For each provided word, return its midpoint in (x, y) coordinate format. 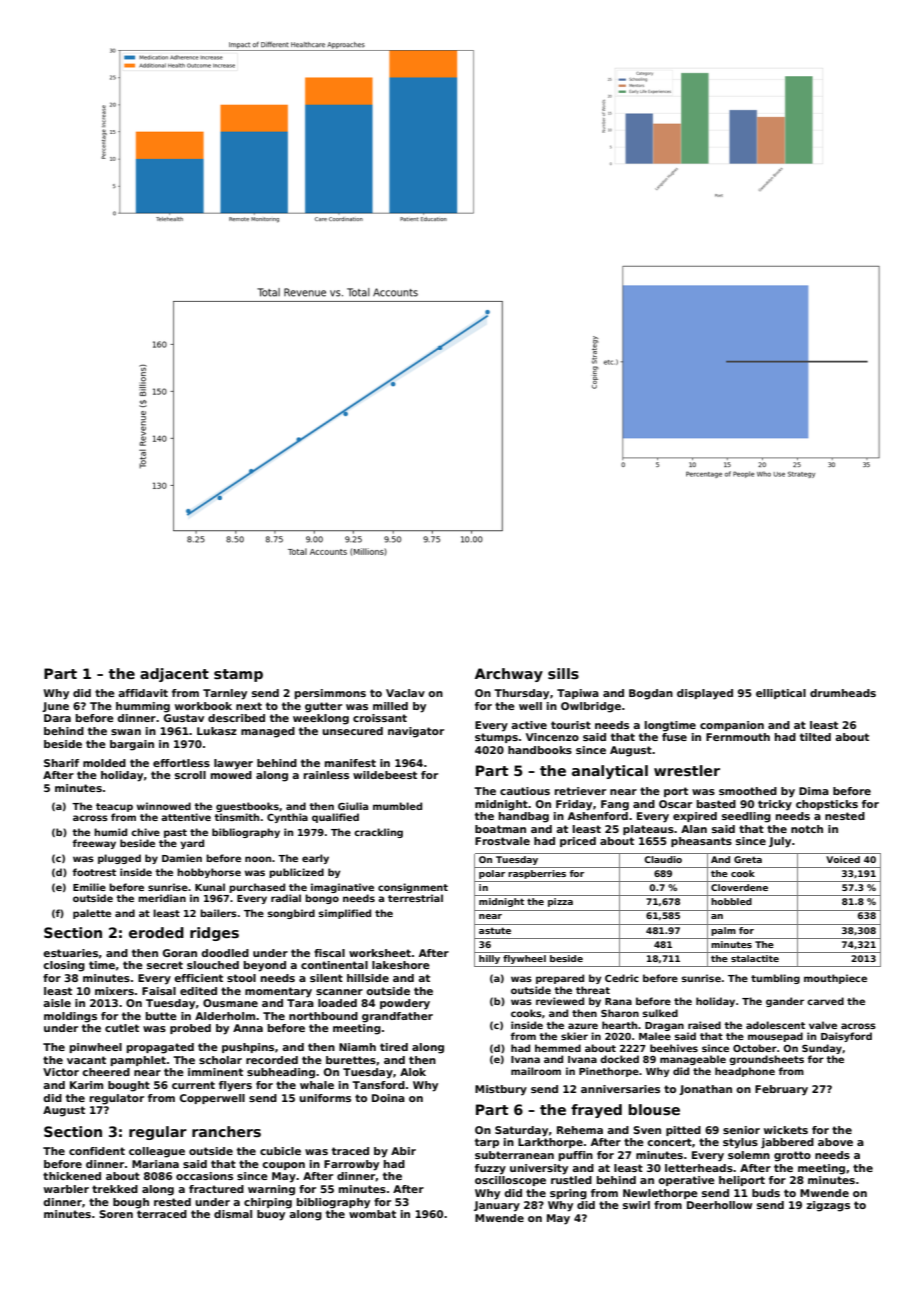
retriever (580, 791)
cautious (525, 791)
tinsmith (236, 817)
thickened (72, 1176)
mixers (114, 991)
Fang (615, 805)
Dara (57, 718)
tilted (815, 737)
